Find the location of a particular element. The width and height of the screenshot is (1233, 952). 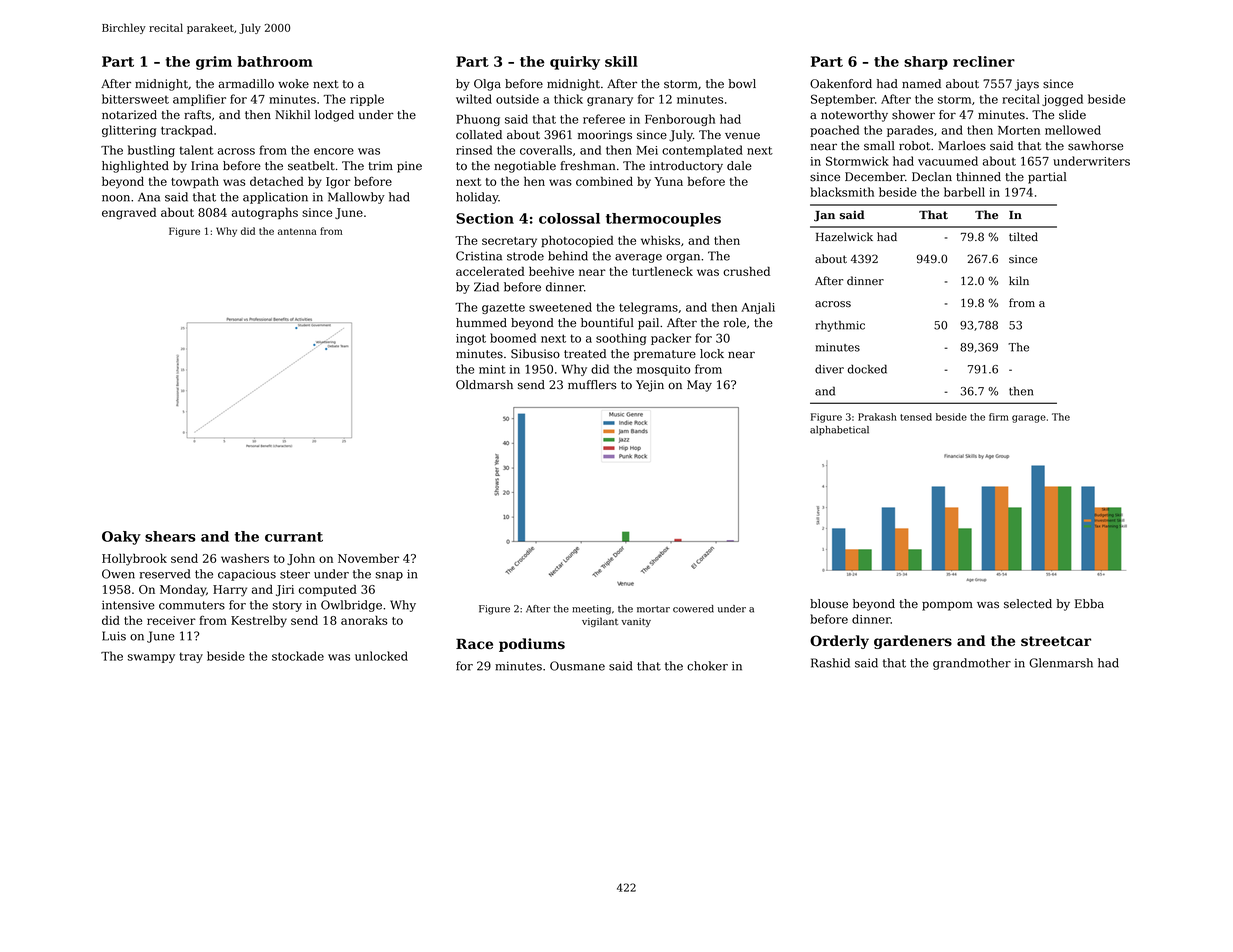

sharp is located at coordinates (926, 63).
